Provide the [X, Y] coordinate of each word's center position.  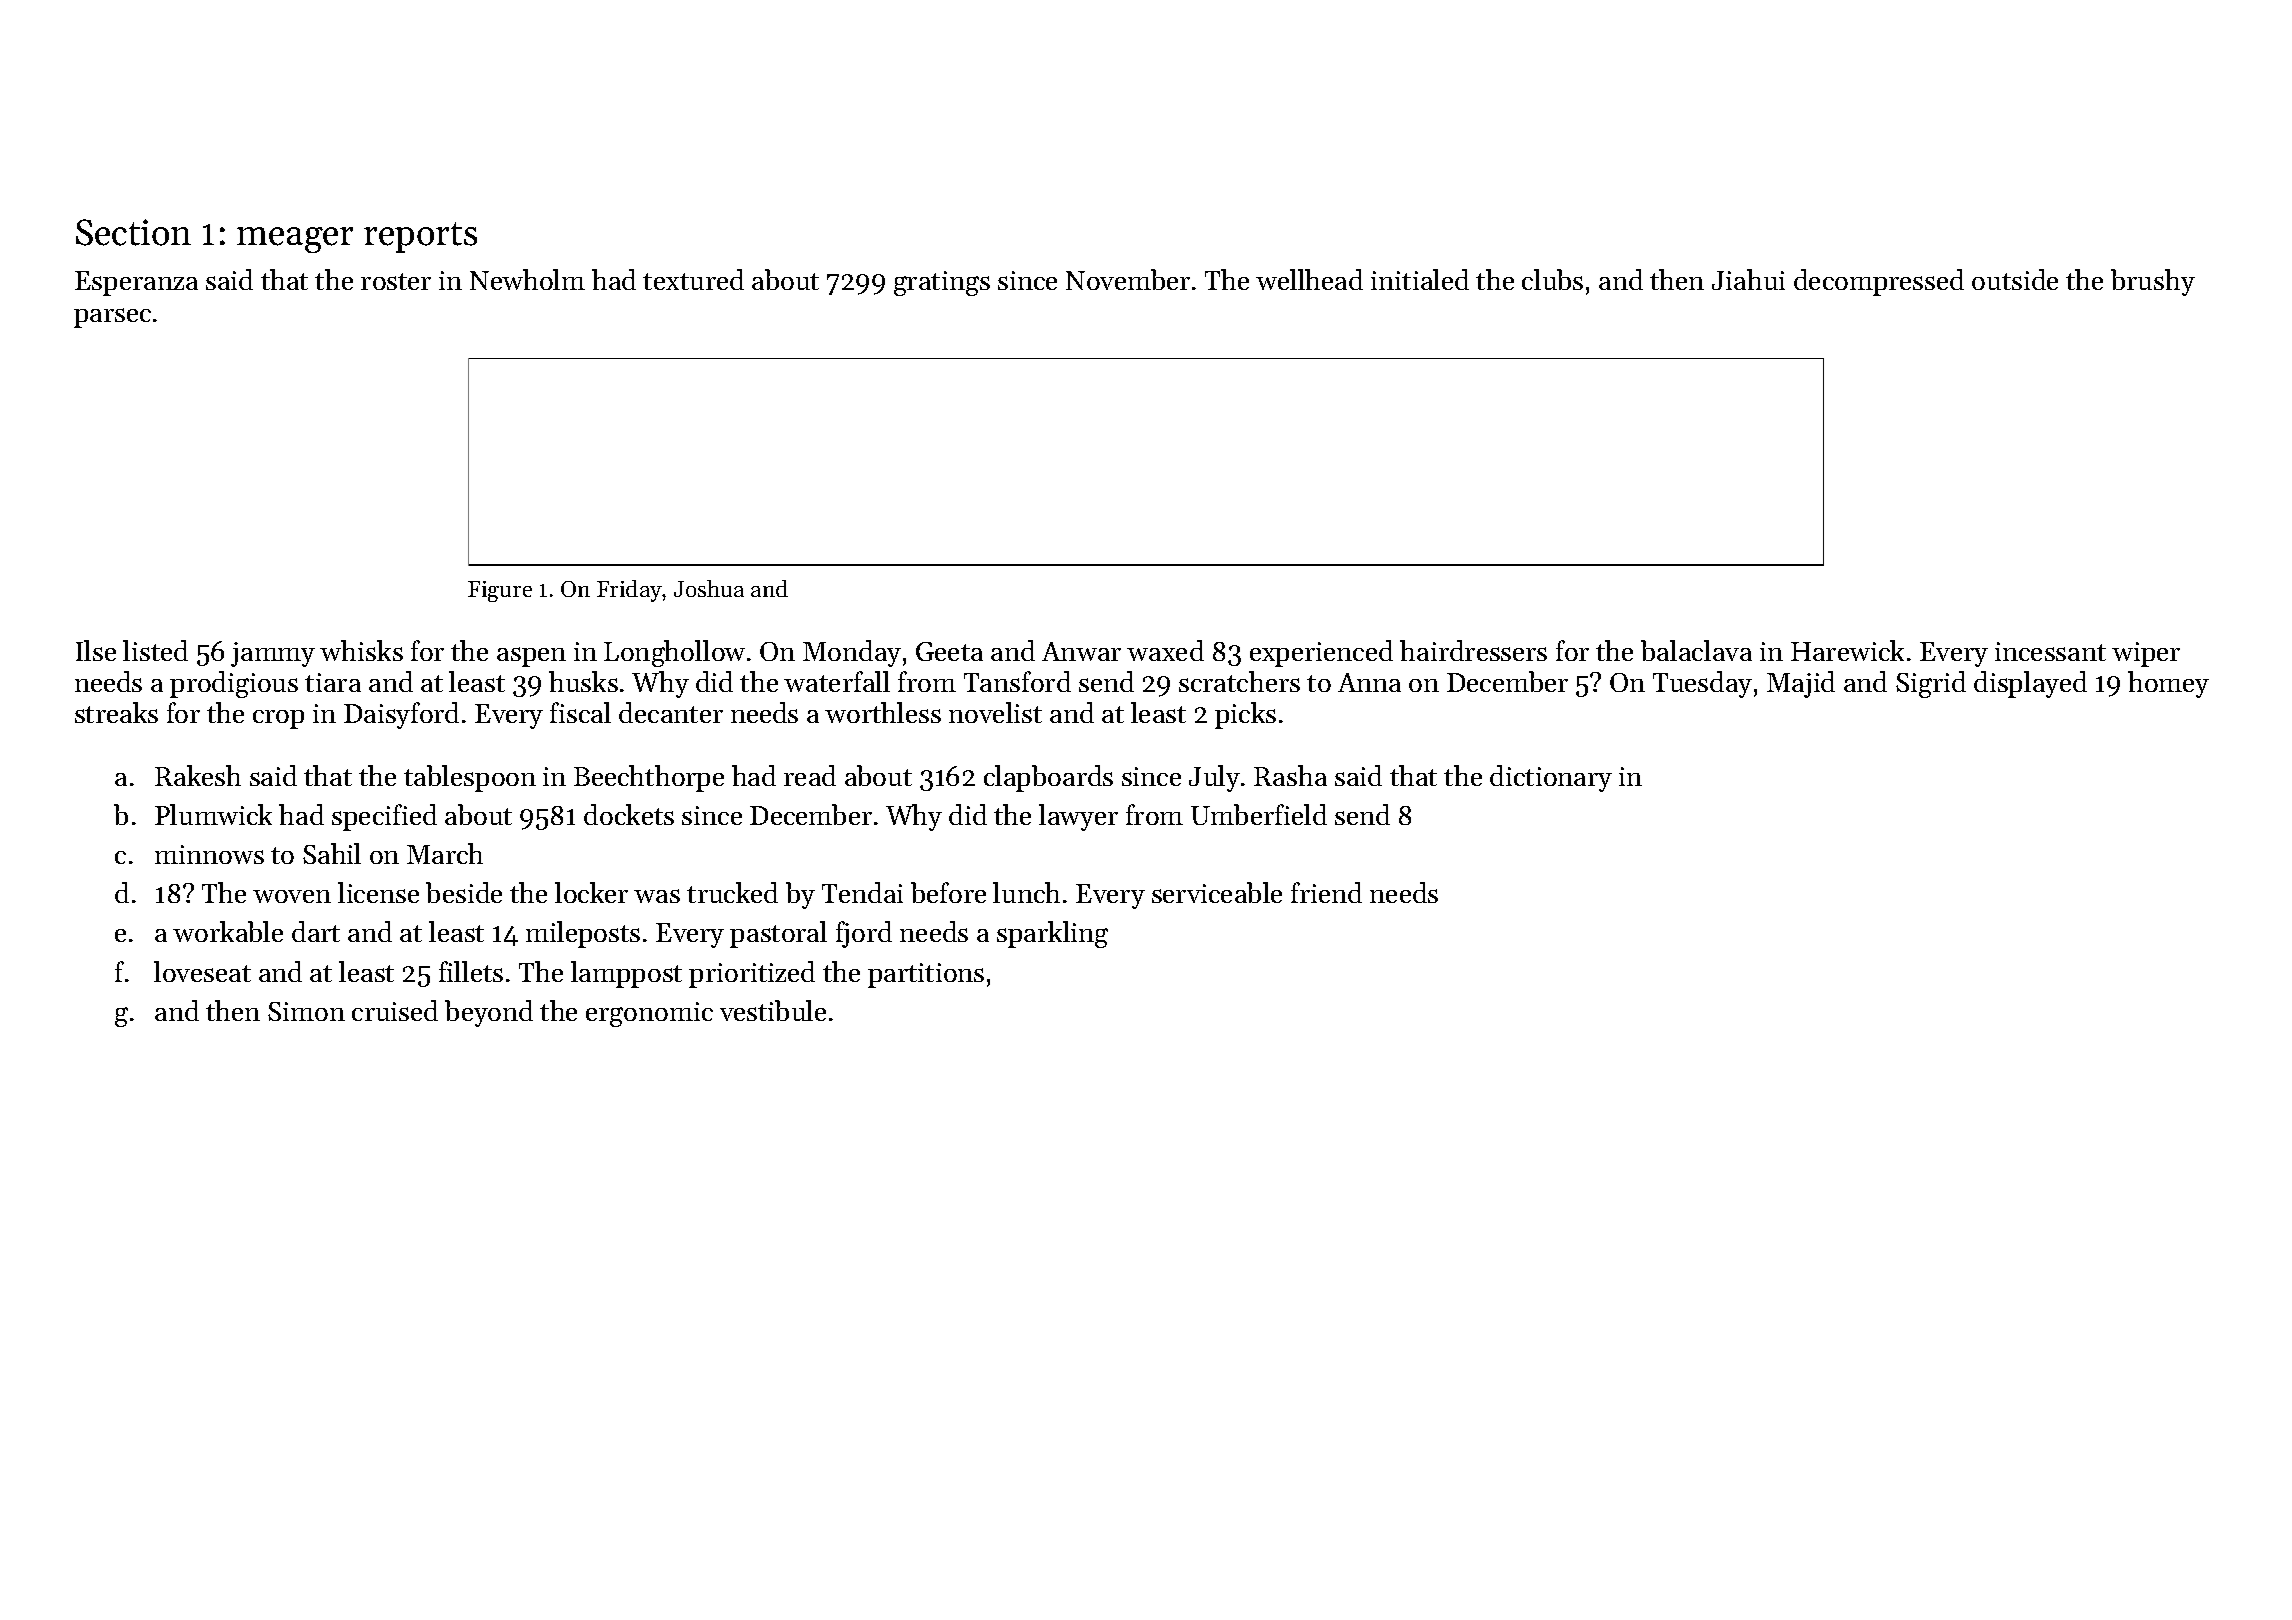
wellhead [1309, 279]
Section [133, 232]
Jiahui [1748, 279]
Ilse [96, 650]
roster [396, 281]
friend [1326, 892]
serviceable [1217, 892]
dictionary [1551, 778]
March [445, 853]
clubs [1552, 279]
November [1128, 279]
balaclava [1696, 650]
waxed [1165, 650]
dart [316, 931]
